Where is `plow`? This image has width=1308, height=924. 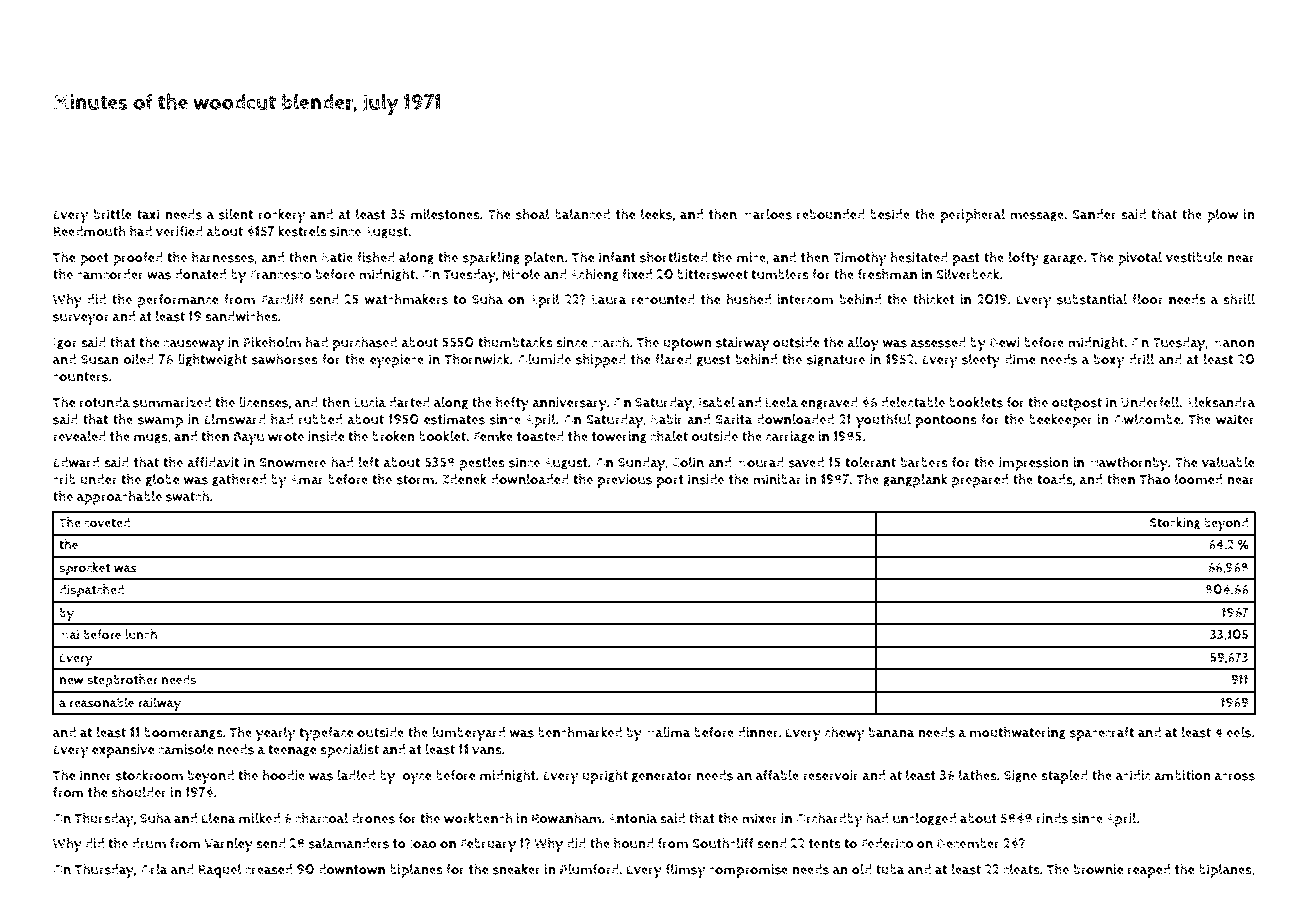
plow is located at coordinates (1222, 216).
